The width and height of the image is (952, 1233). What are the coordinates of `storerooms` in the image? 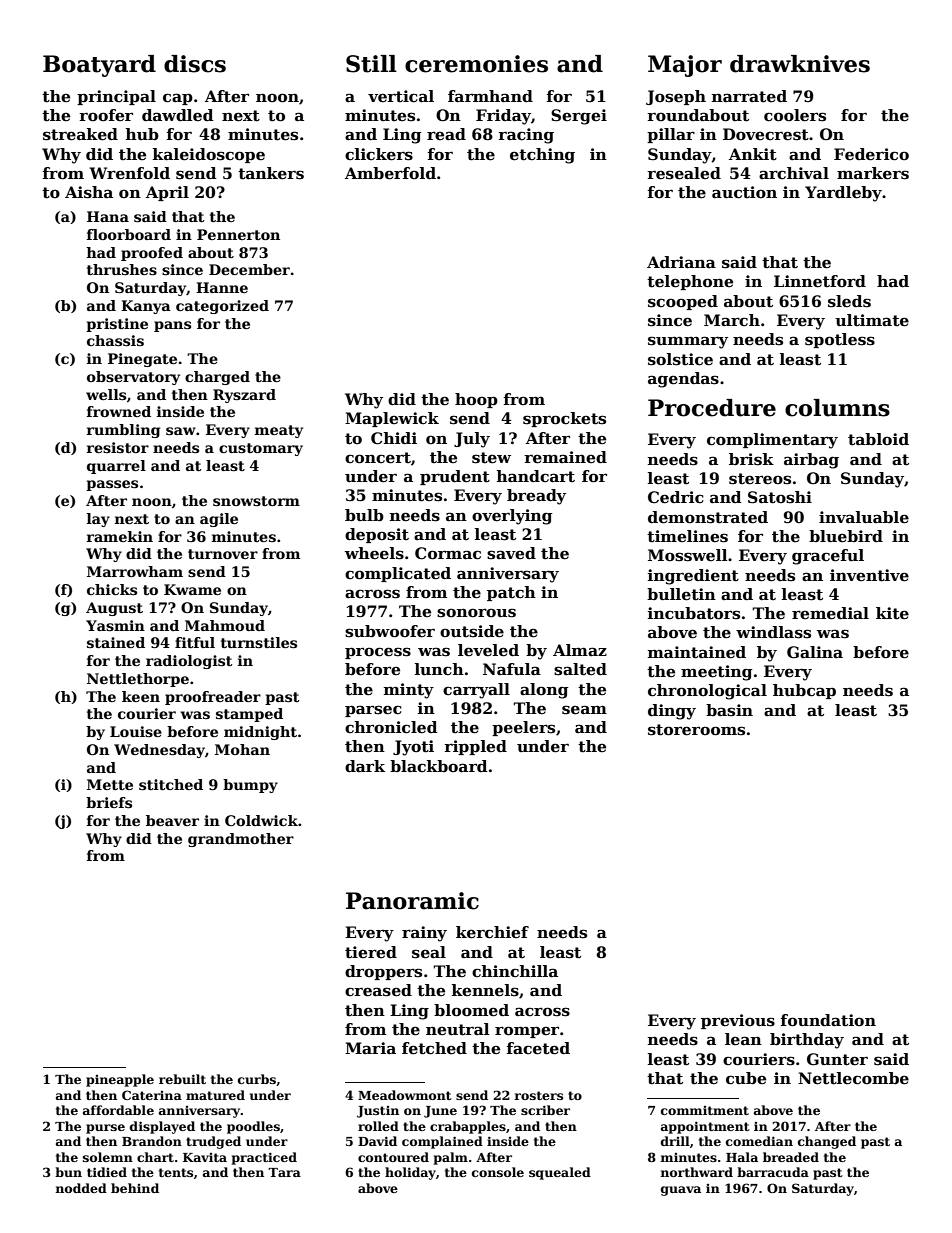 It's located at (696, 730).
